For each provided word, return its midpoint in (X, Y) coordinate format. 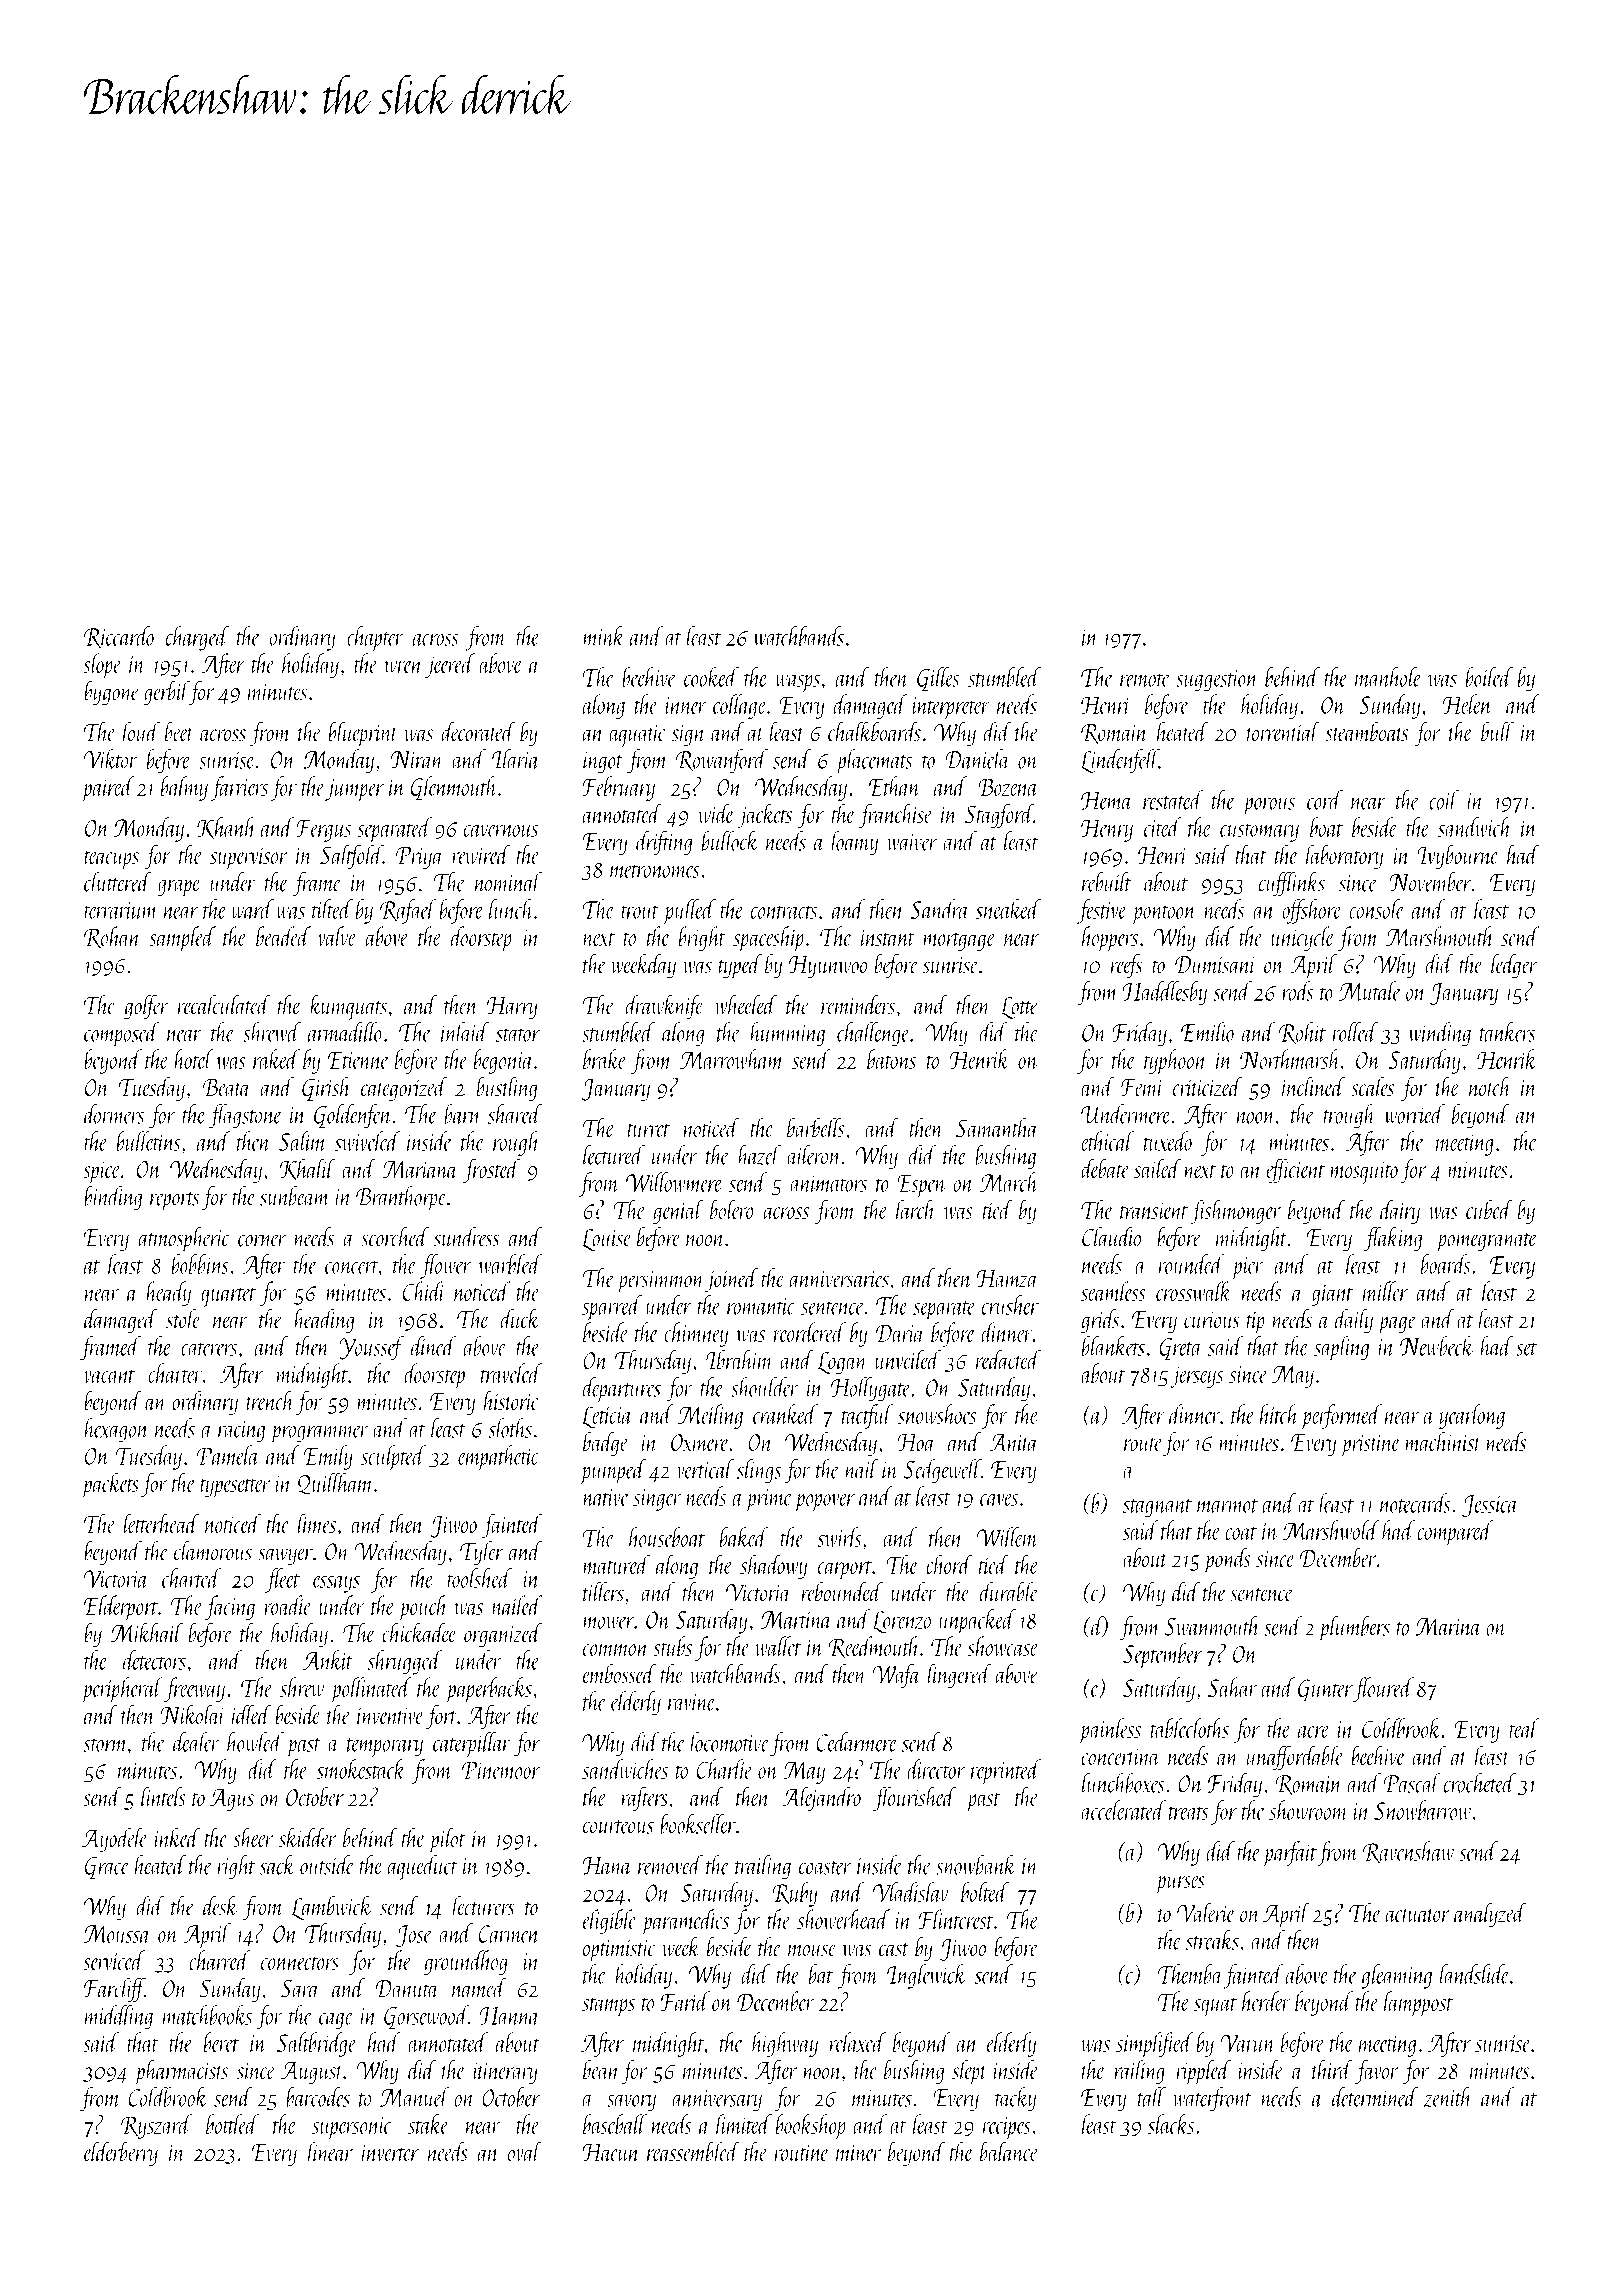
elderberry (121, 2153)
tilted (332, 909)
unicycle (1302, 938)
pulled (689, 912)
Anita (1014, 1442)
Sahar (1232, 1687)
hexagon (116, 1430)
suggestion (1217, 681)
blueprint (363, 734)
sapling (1341, 1349)
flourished (915, 1798)
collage (739, 706)
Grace (107, 1867)
